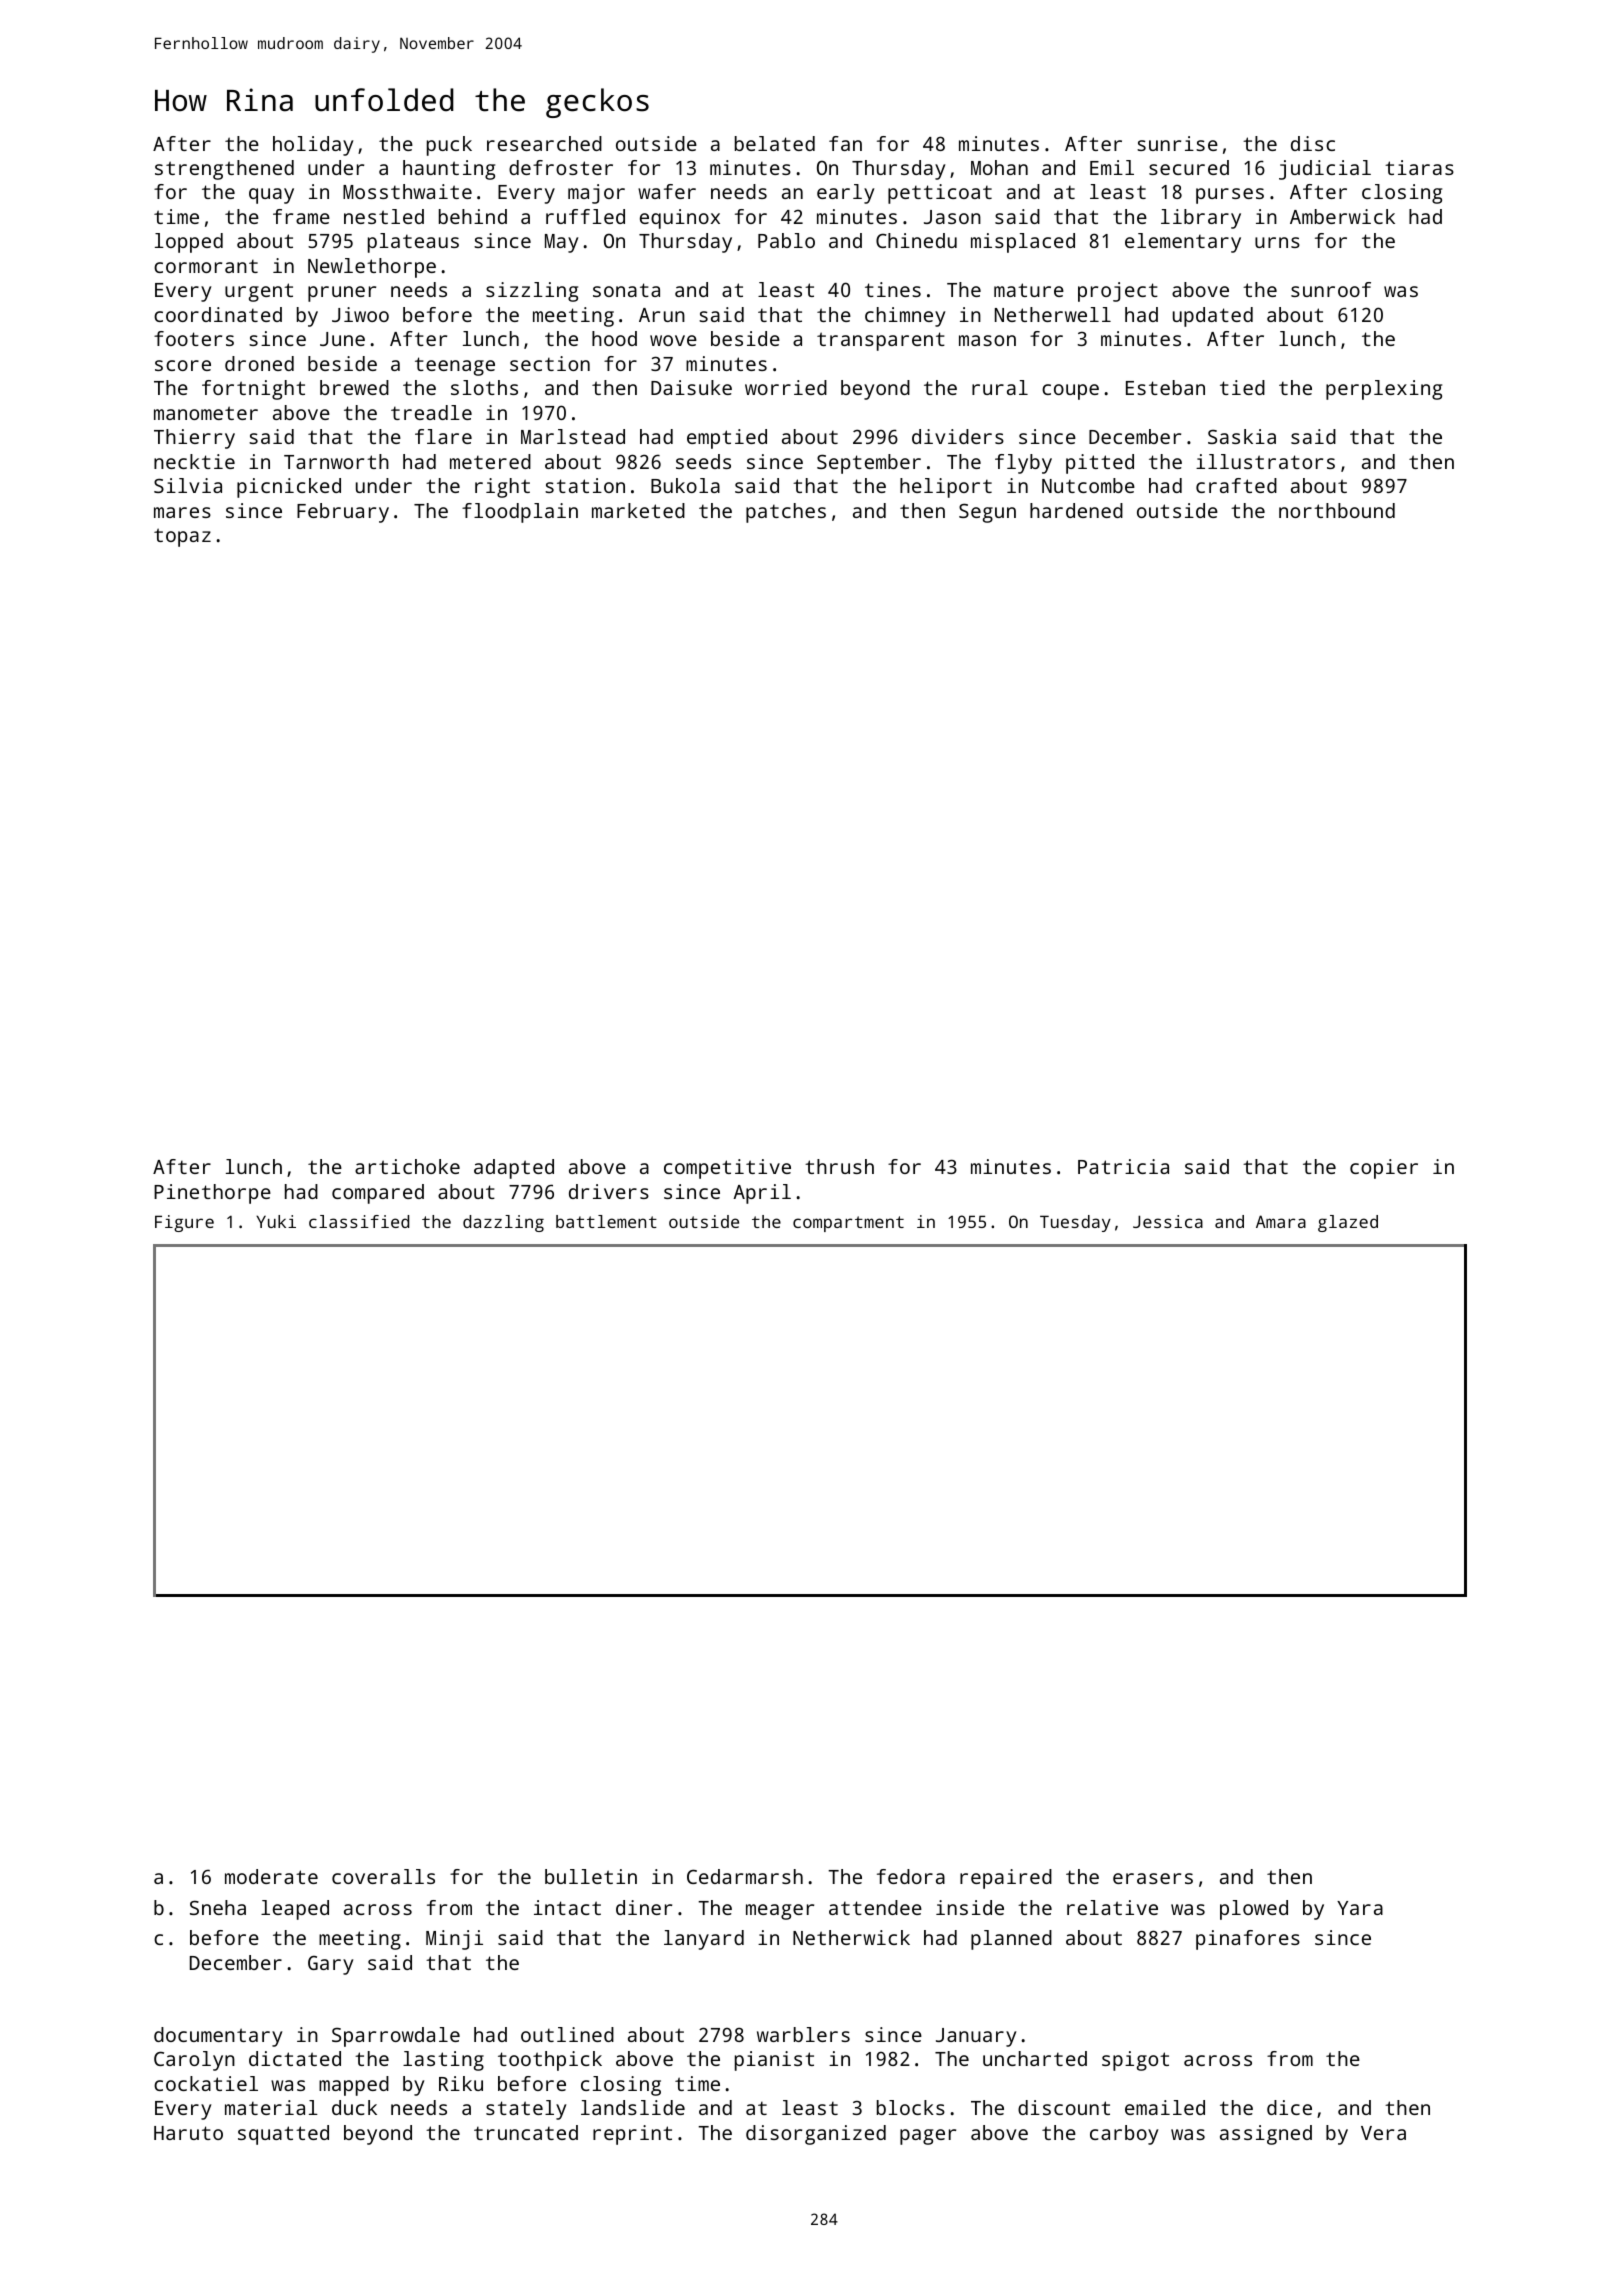  I want to click on Haruto, so click(188, 2133).
